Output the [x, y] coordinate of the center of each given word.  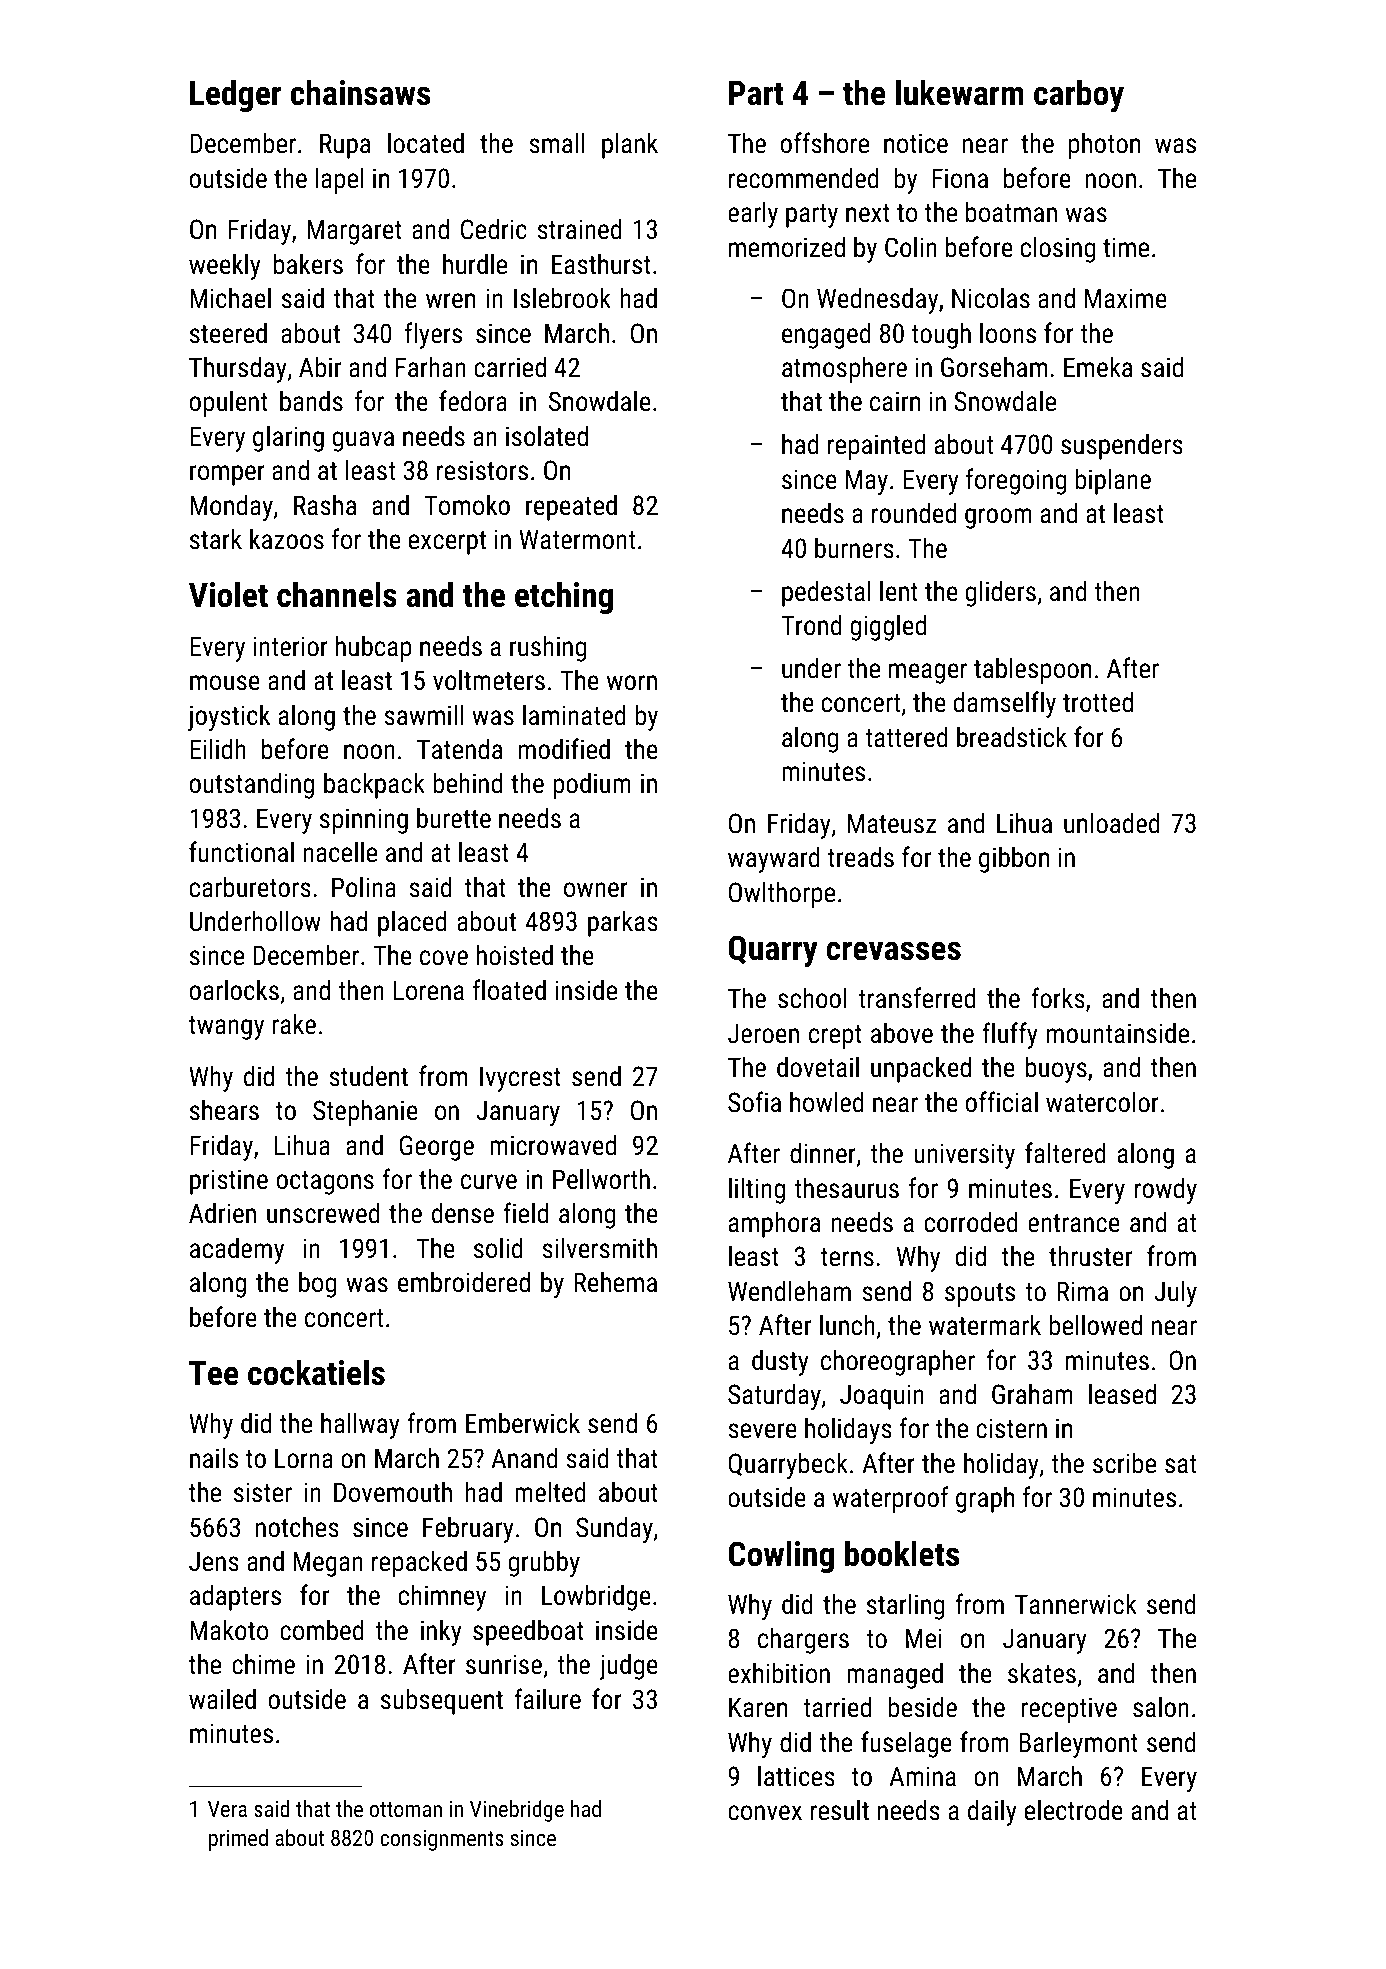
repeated [571, 507]
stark [216, 539]
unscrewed [323, 1213]
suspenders [1122, 446]
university [964, 1156]
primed [238, 1840]
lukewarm [960, 92]
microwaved [553, 1145]
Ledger [236, 95]
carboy [1079, 95]
